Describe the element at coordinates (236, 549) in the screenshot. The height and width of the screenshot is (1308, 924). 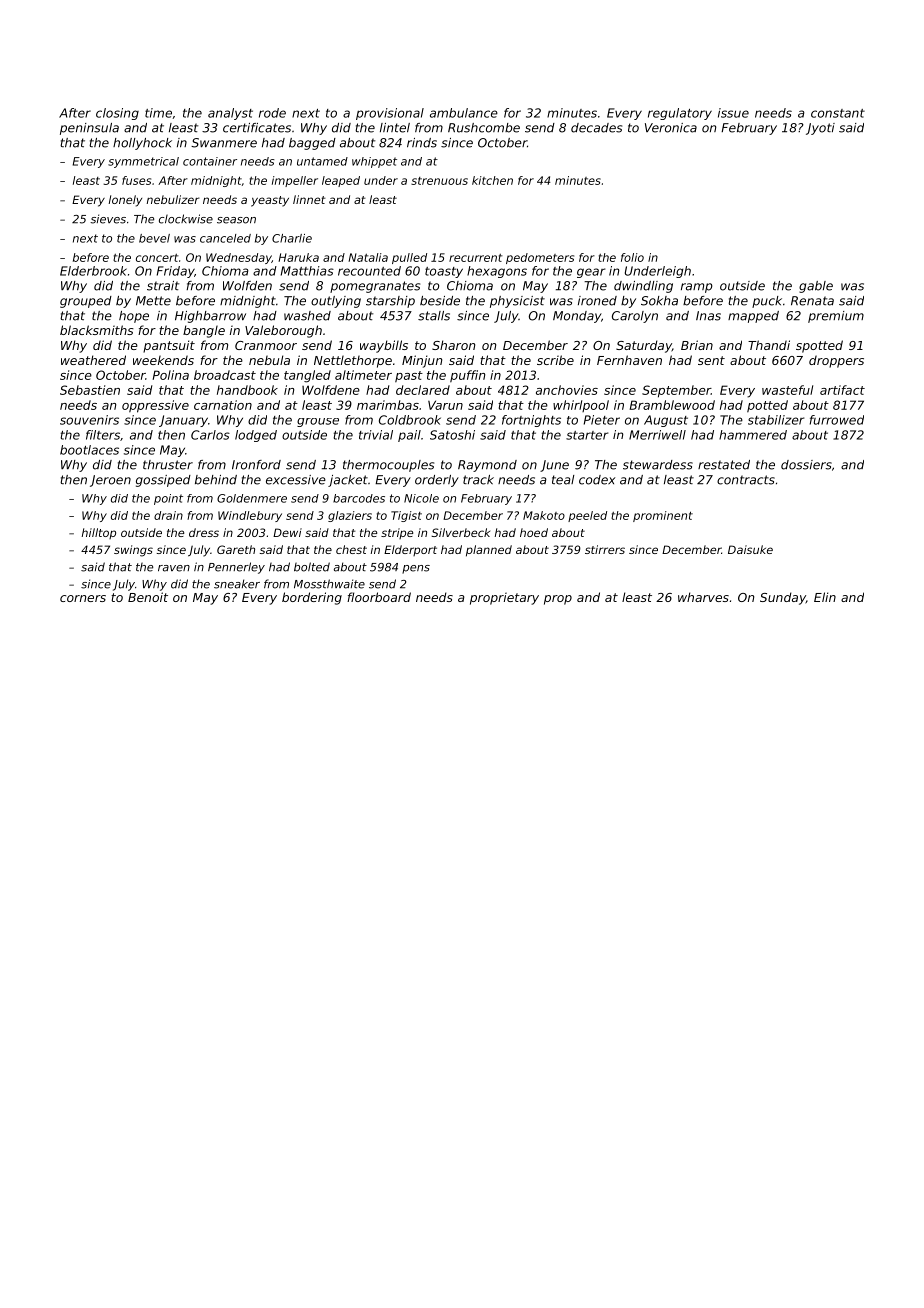
I see `Gareth` at that location.
